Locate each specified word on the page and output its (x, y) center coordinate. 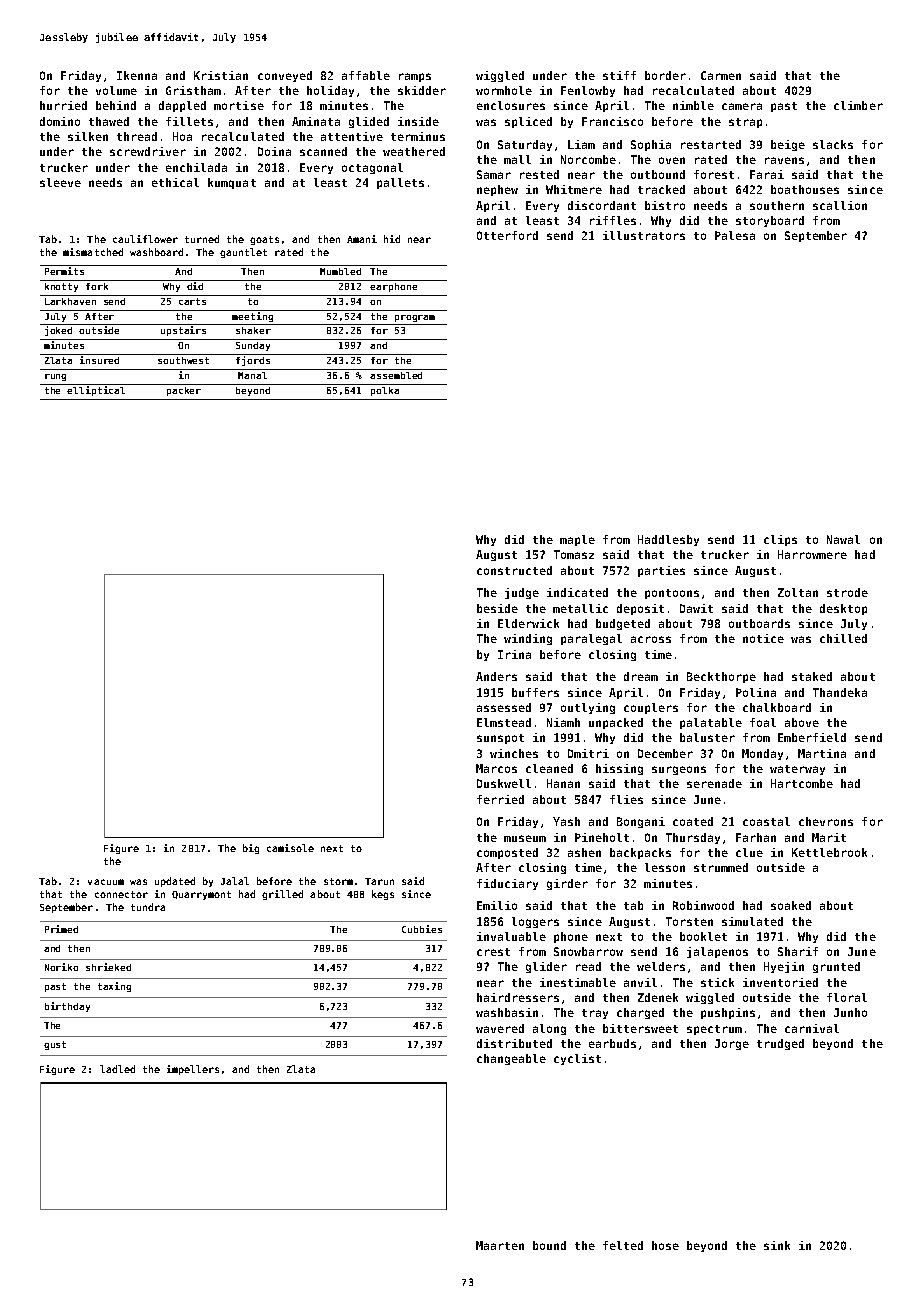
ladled (117, 1069)
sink (777, 1245)
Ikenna (137, 75)
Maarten (500, 1245)
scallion (840, 205)
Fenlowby (588, 91)
